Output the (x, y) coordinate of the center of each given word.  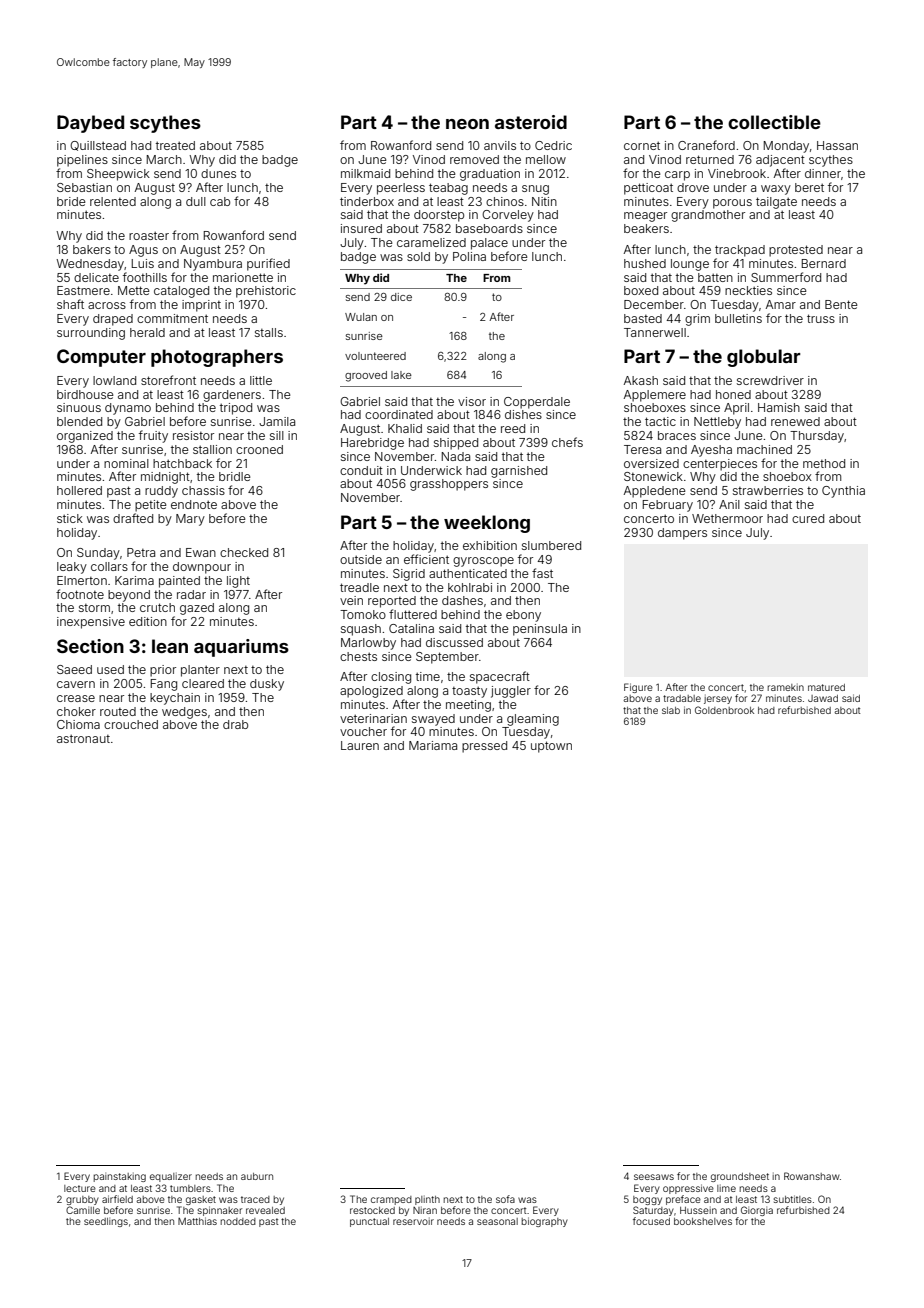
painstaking (119, 1177)
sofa (505, 1199)
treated (175, 145)
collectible (774, 122)
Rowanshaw (812, 1176)
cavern (76, 684)
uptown (551, 747)
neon (467, 124)
